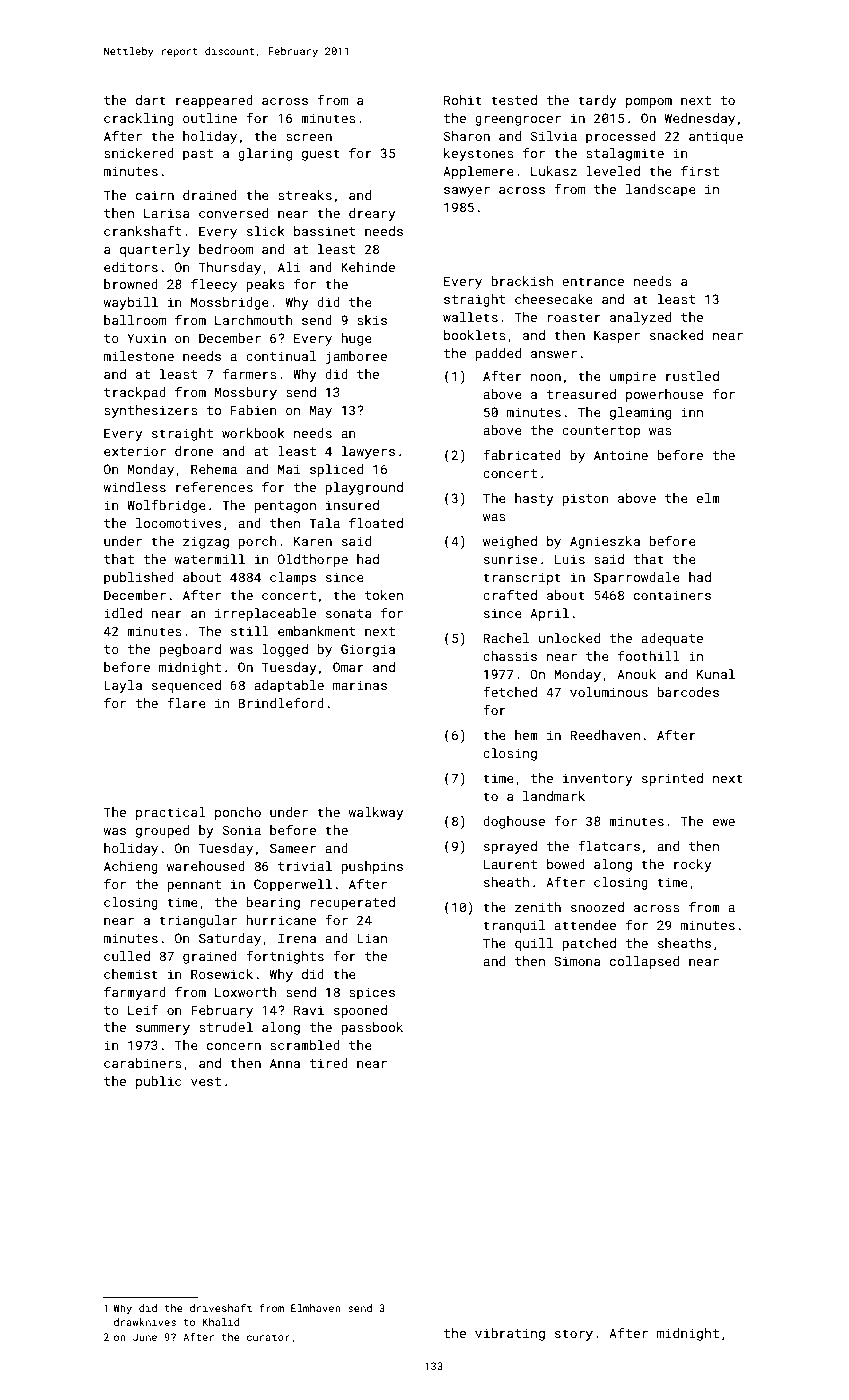 The image size is (849, 1400). Describe the element at coordinates (242, 830) in the screenshot. I see `Sonia` at that location.
